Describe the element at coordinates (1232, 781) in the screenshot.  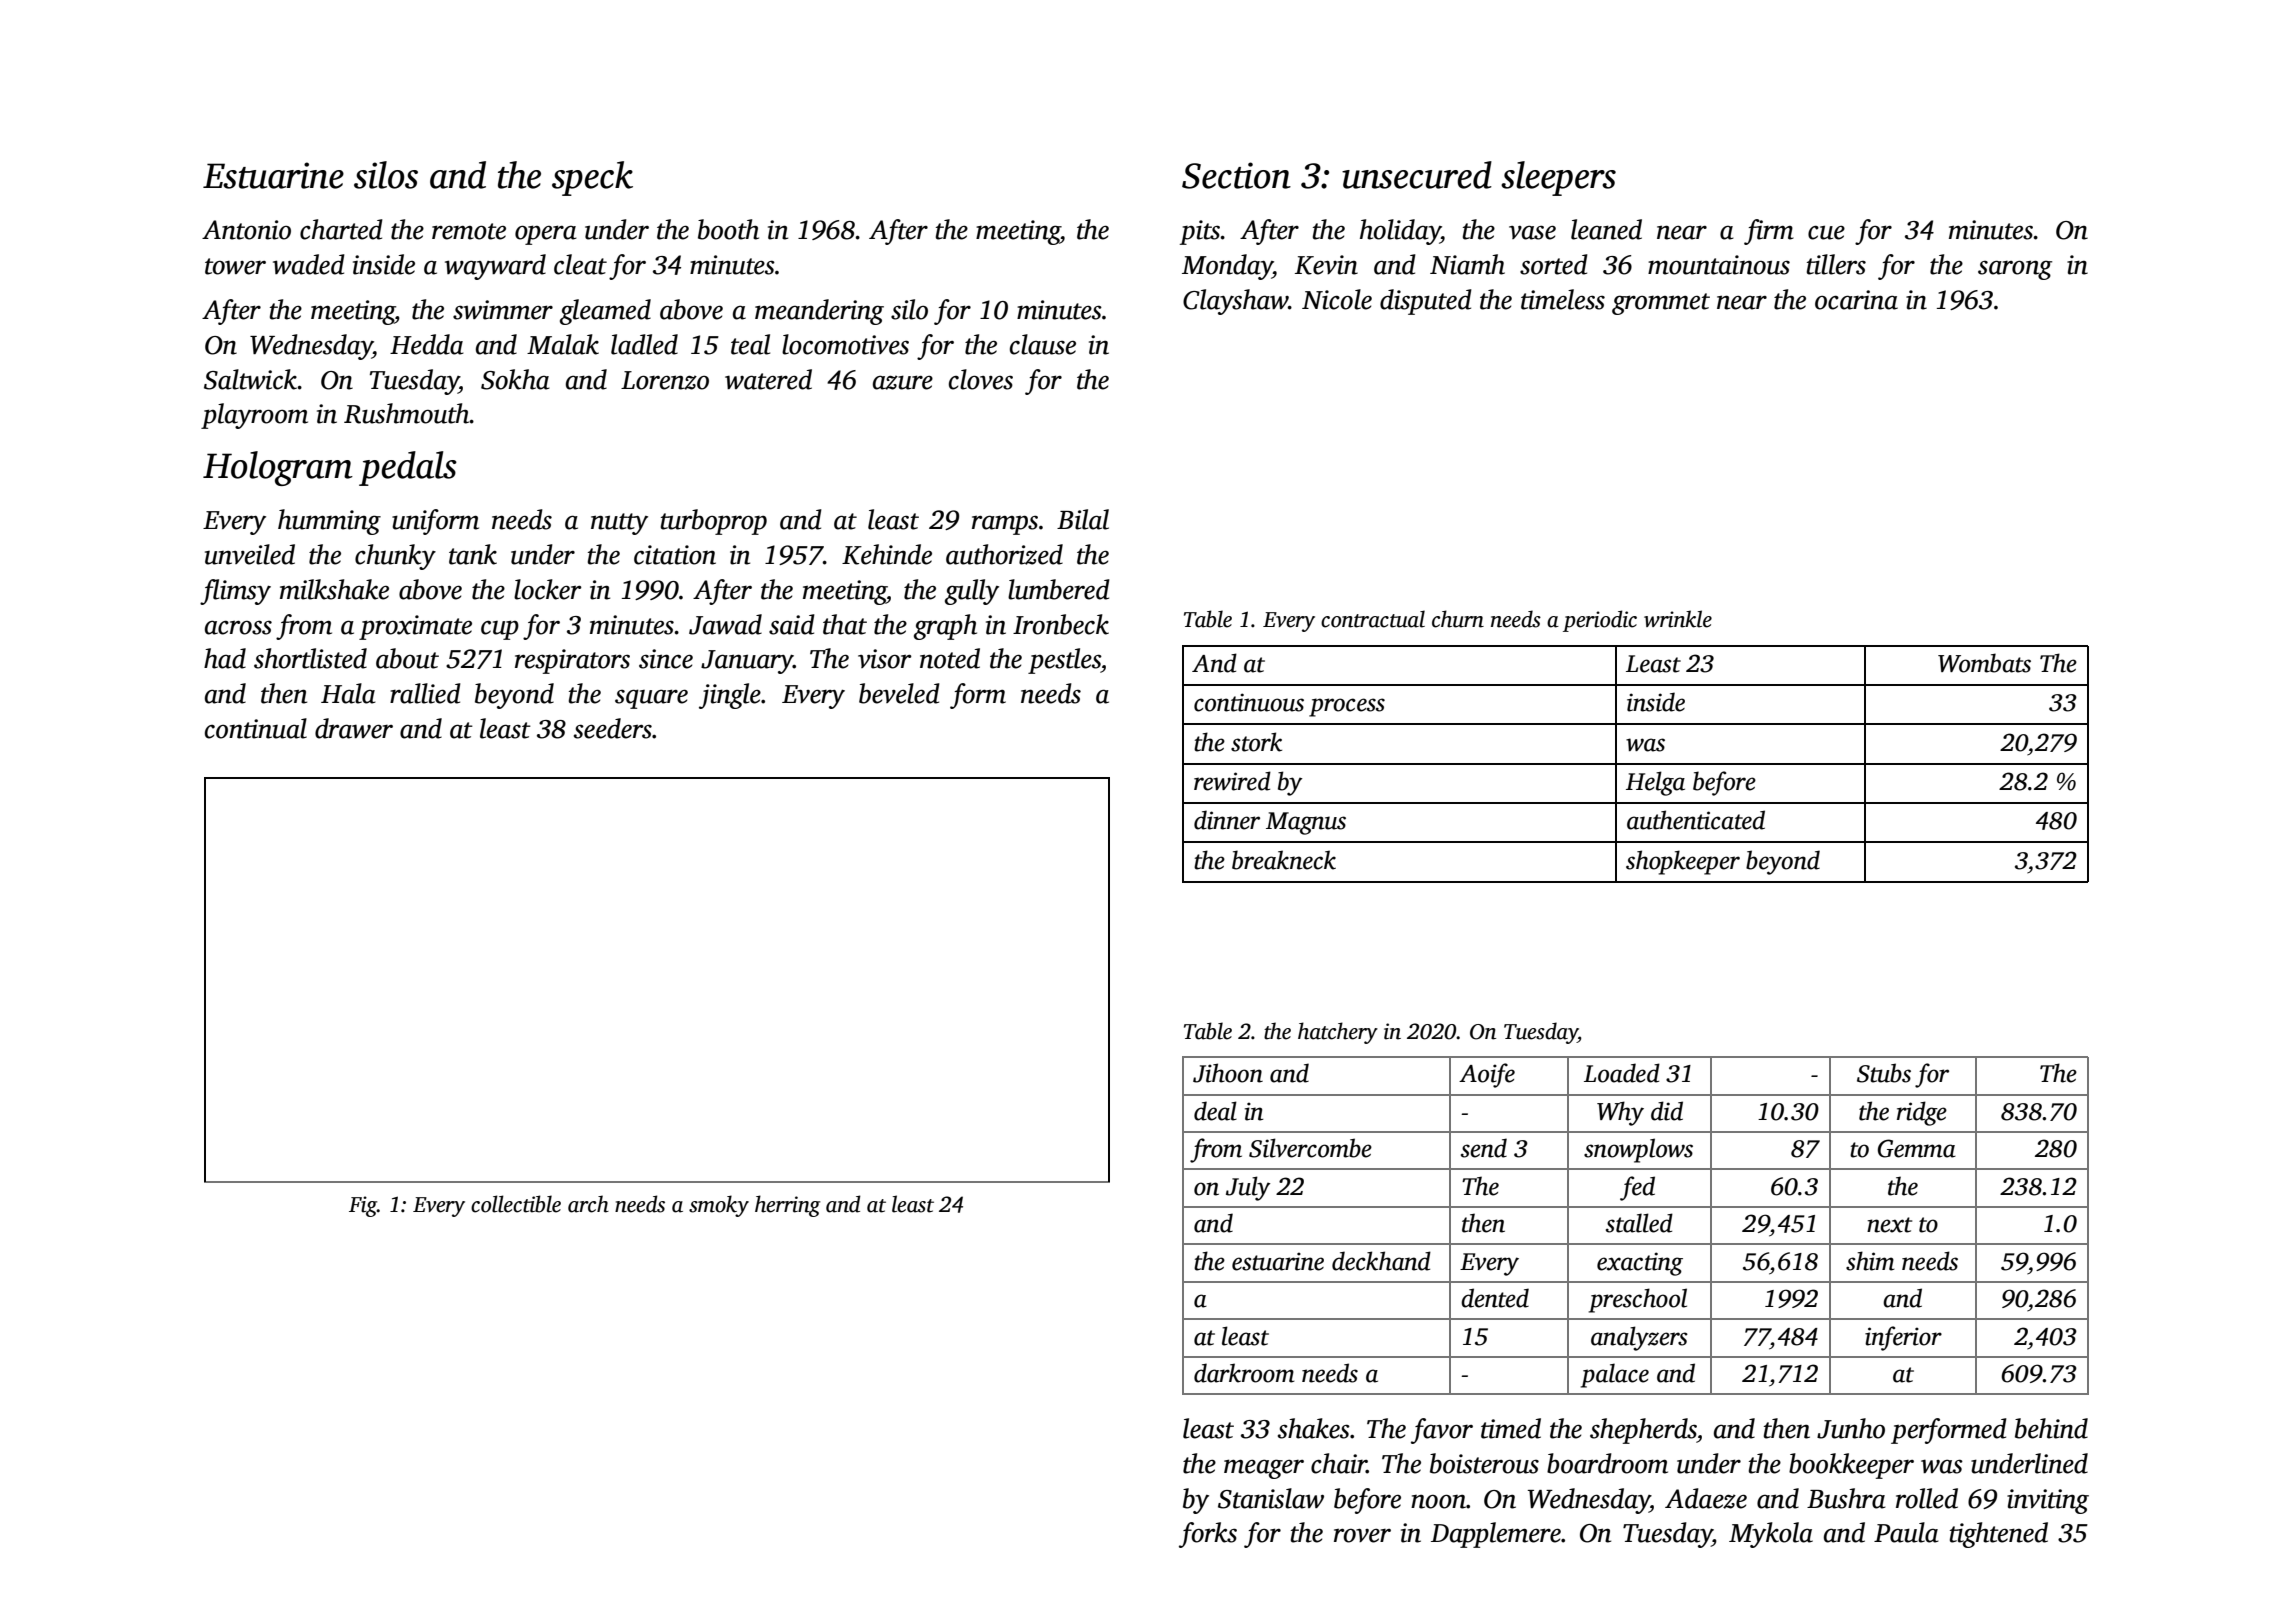
I see `rewired` at that location.
